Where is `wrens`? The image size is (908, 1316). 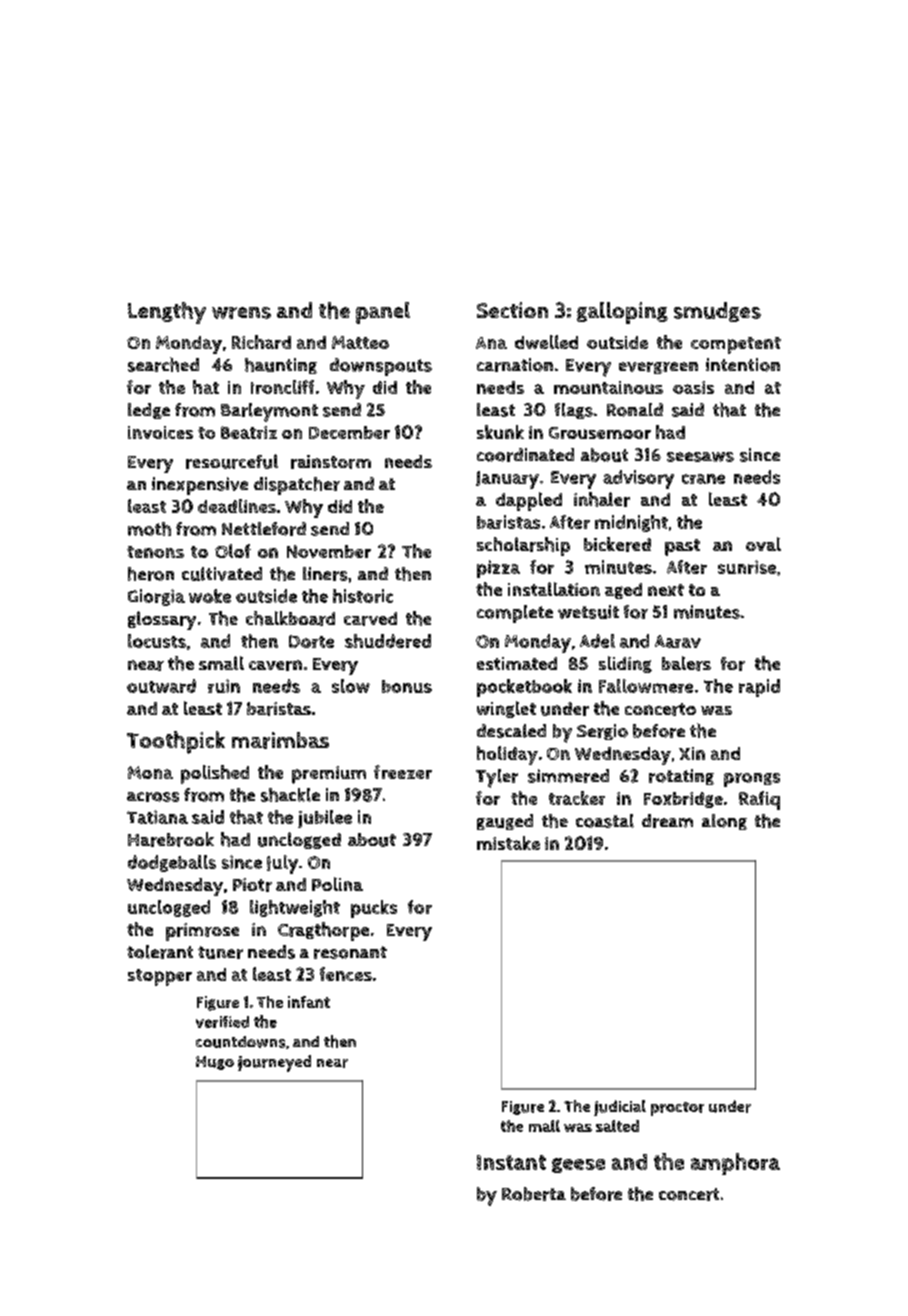 wrens is located at coordinates (241, 313).
